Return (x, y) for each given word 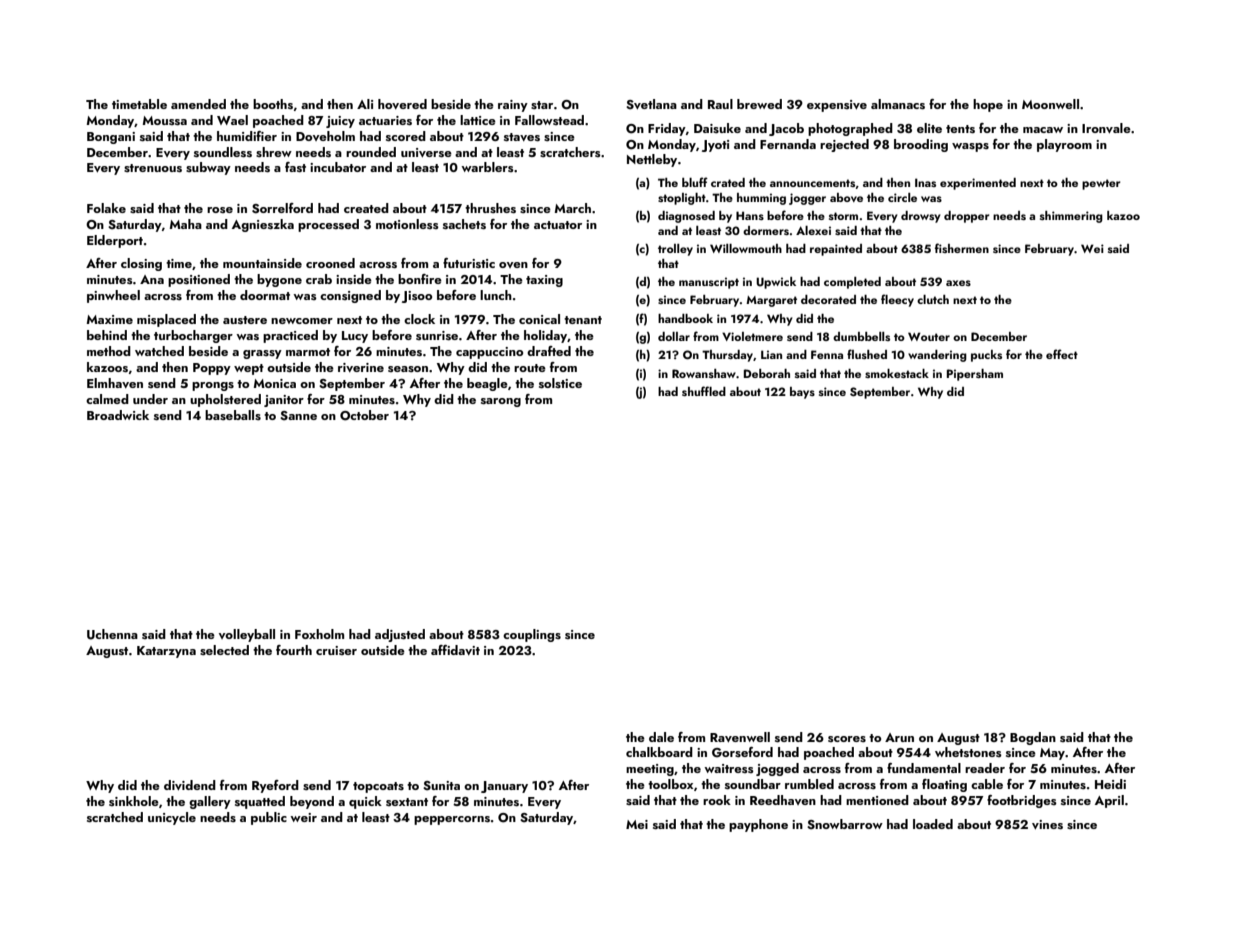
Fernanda (788, 144)
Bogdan (1033, 738)
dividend (190, 785)
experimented (978, 184)
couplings (532, 635)
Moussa (164, 120)
